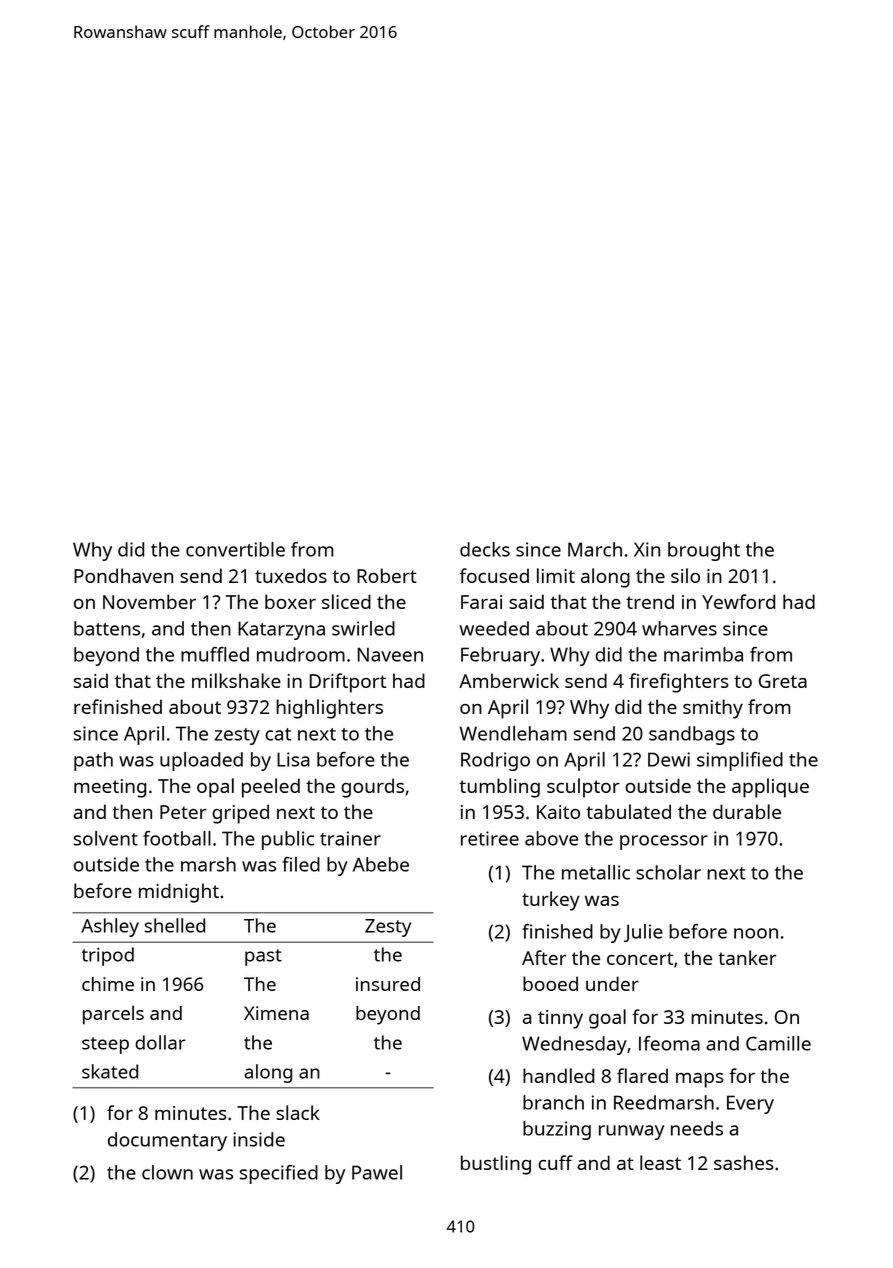  Describe the element at coordinates (110, 1071) in the screenshot. I see `skated` at that location.
